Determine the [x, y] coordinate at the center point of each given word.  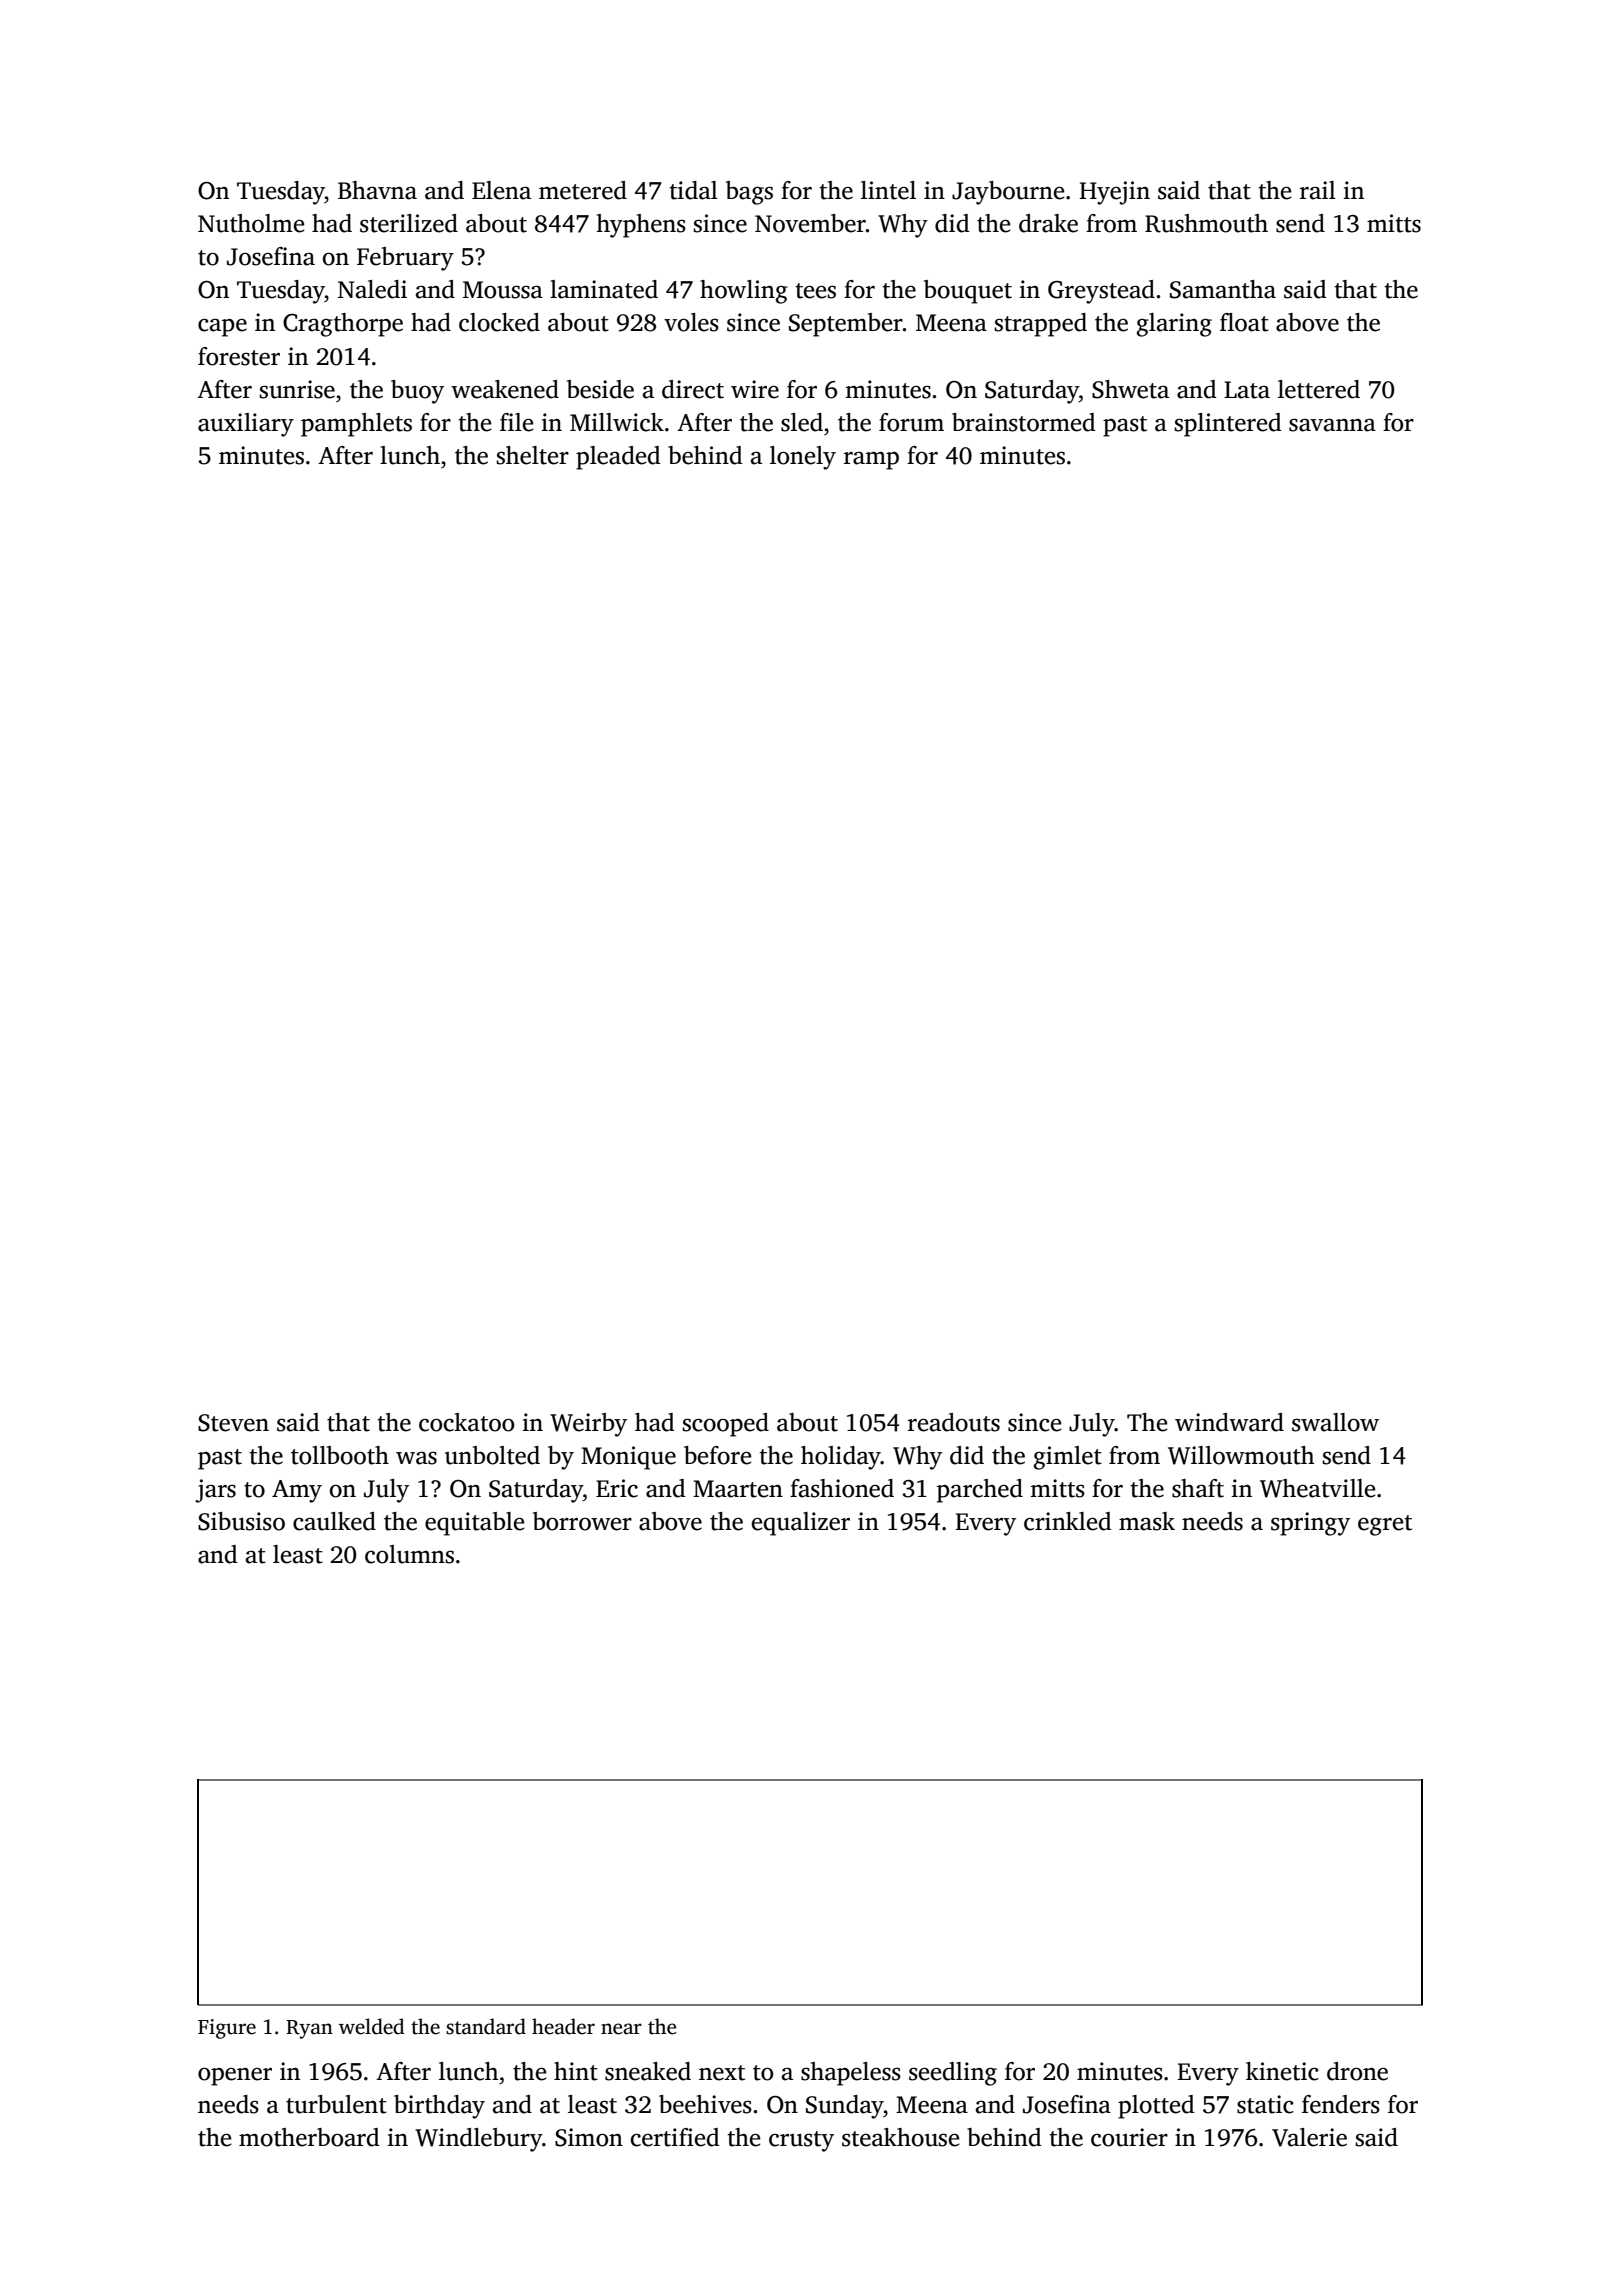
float [1244, 322]
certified [675, 2137]
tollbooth [340, 1455]
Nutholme [251, 223]
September [846, 325]
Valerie [1309, 2137]
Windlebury [478, 2140]
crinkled [1068, 1521]
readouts [954, 1422]
